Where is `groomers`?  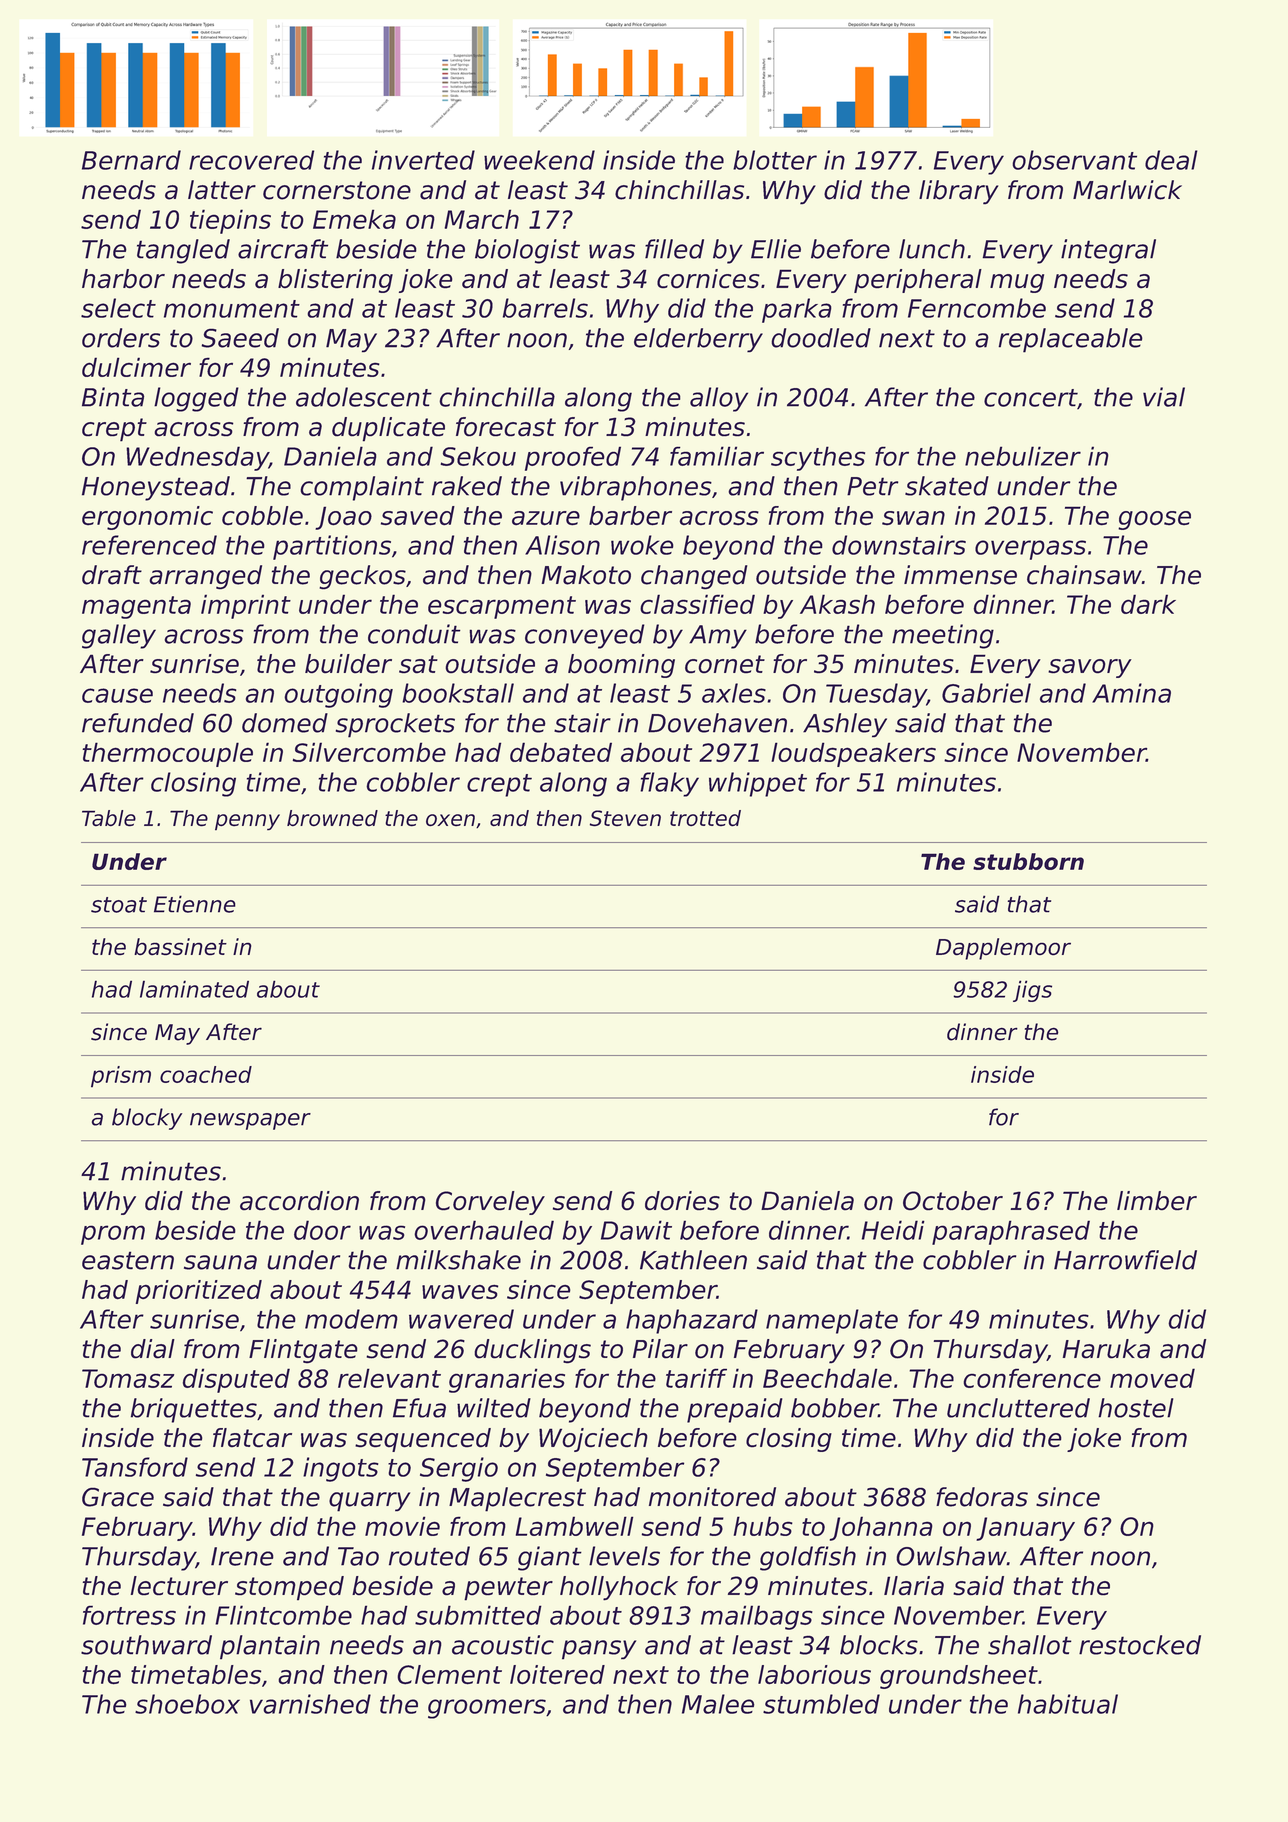
groomers is located at coordinates (487, 1709).
